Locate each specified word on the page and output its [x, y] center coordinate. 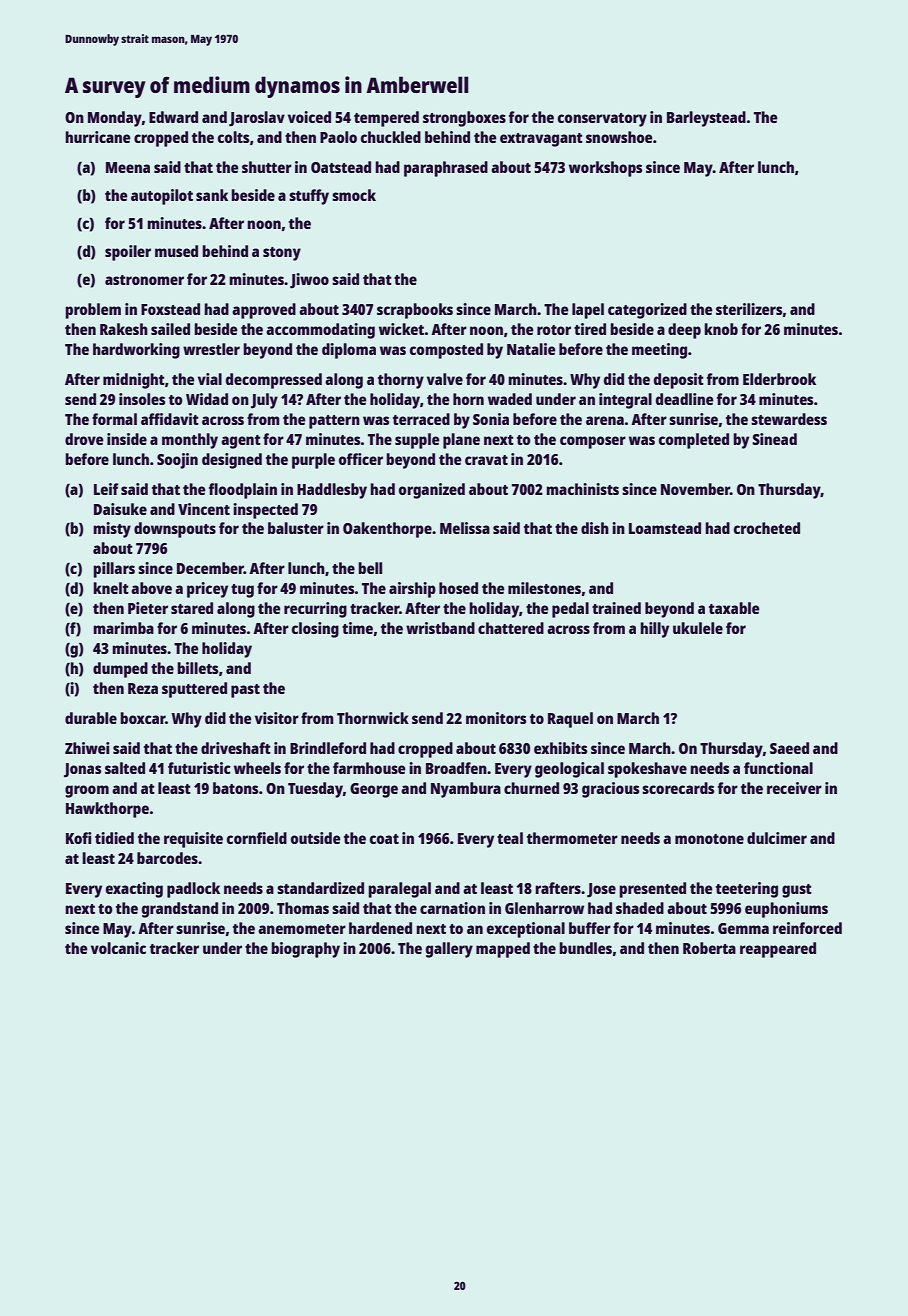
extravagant [541, 140]
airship [412, 590]
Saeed [789, 748]
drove [84, 439]
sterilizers [749, 309]
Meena [128, 167]
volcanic [118, 948]
